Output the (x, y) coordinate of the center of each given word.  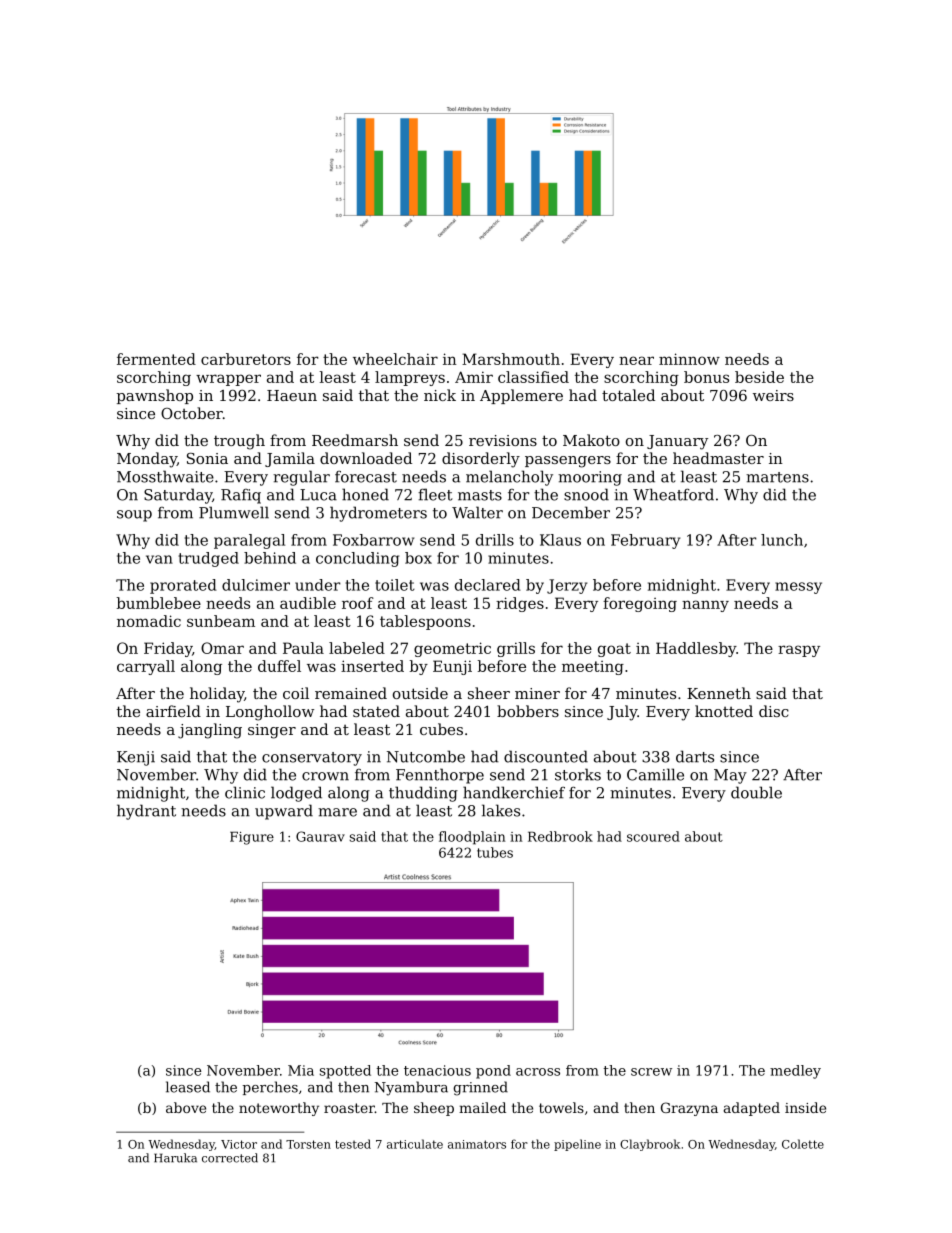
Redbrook (560, 836)
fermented (156, 359)
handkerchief (514, 792)
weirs (773, 395)
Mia (301, 1070)
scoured (653, 836)
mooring (590, 478)
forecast (366, 477)
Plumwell (234, 512)
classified (533, 377)
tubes (495, 852)
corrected (230, 1158)
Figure (252, 838)
